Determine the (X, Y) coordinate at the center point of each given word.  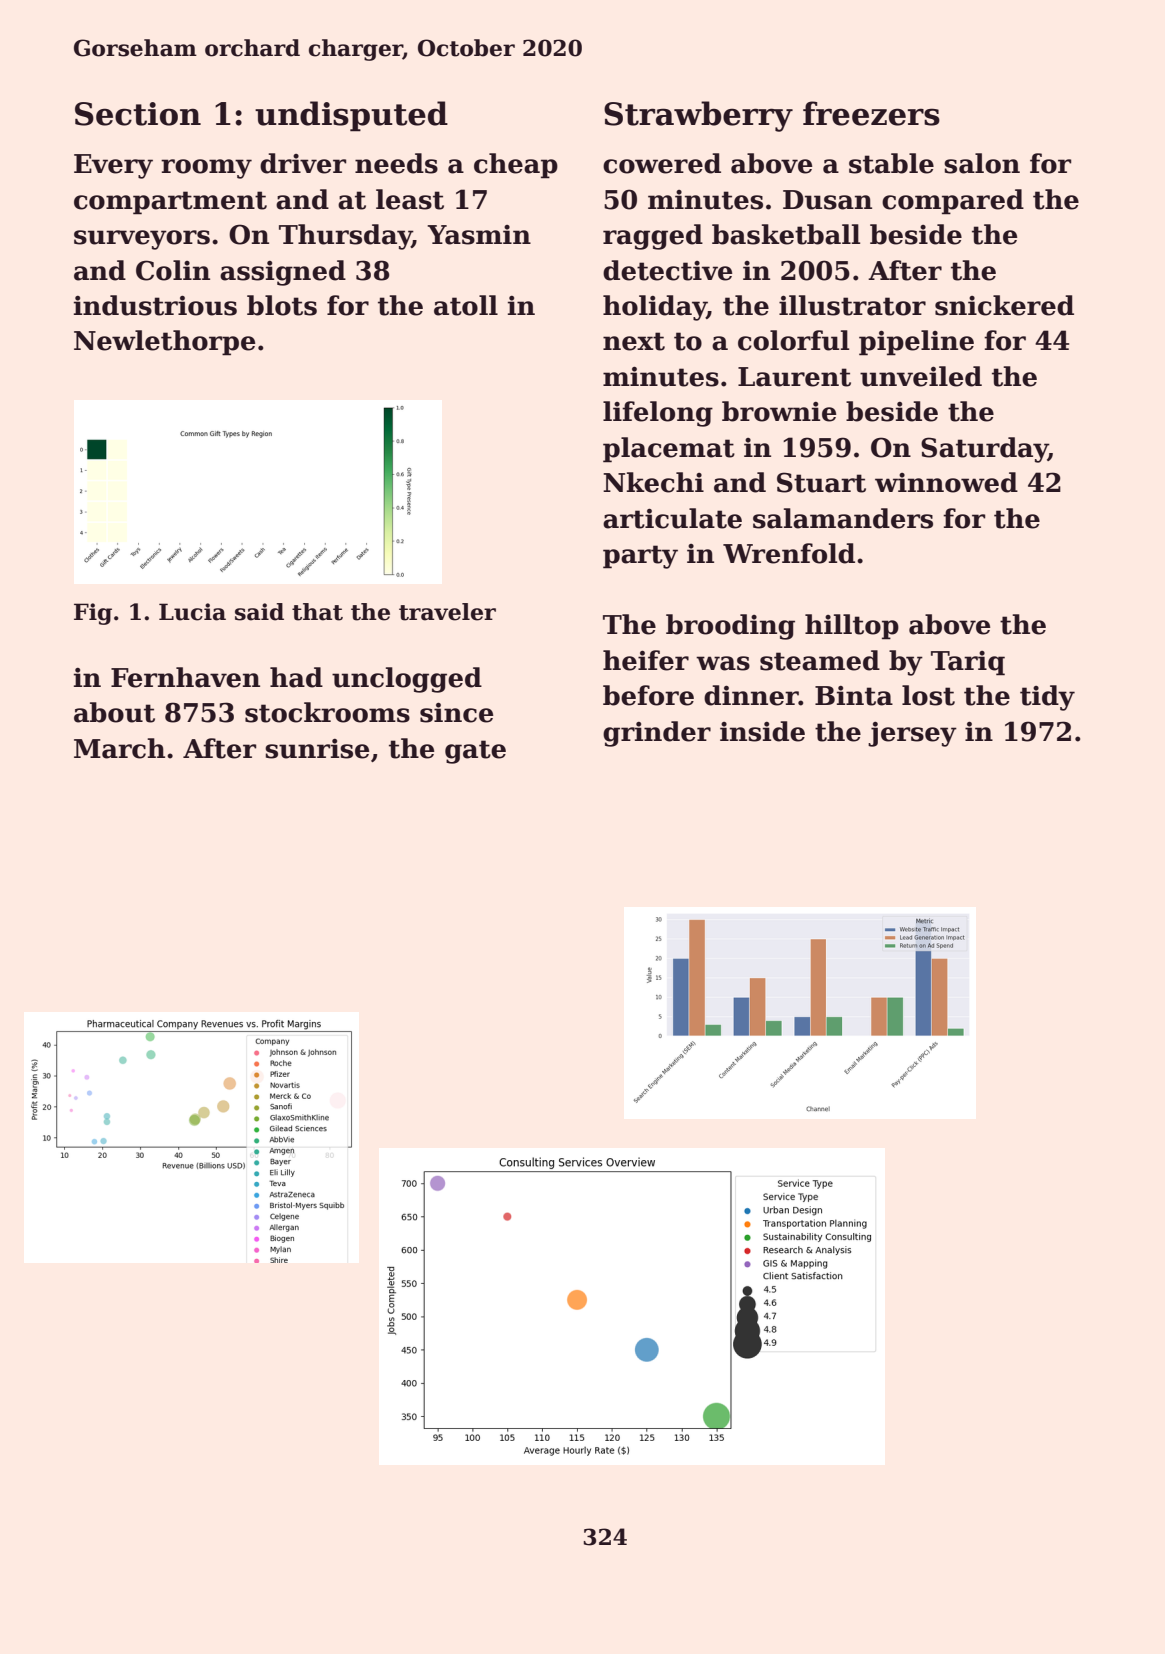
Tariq (968, 663)
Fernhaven (185, 677)
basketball (786, 234)
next (634, 341)
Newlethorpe (164, 343)
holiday (655, 308)
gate (475, 752)
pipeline (916, 343)
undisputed (351, 116)
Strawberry (698, 116)
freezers (871, 113)
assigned (283, 273)
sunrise (317, 749)
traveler (447, 612)
